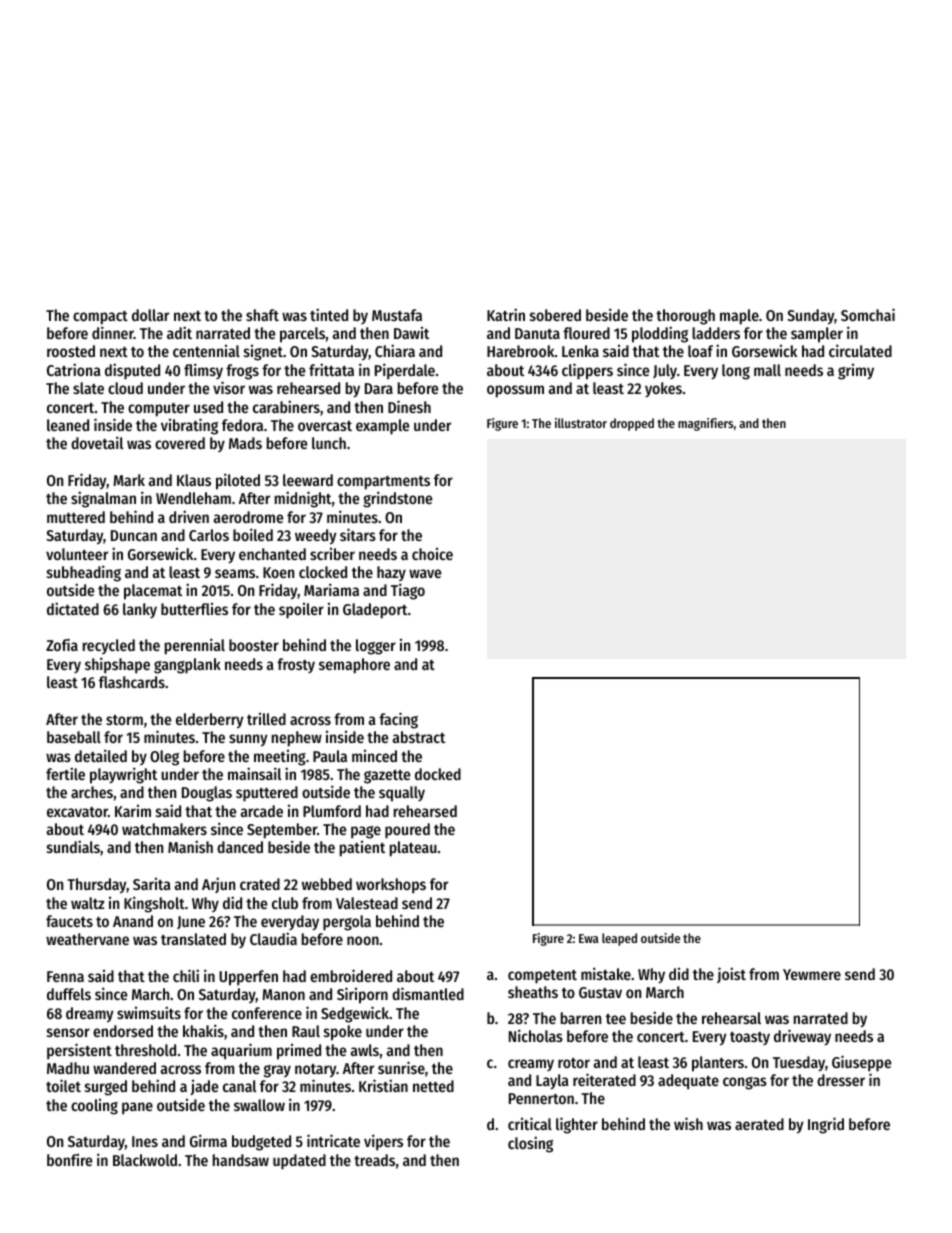  I want to click on Yewmere, so click(812, 974).
